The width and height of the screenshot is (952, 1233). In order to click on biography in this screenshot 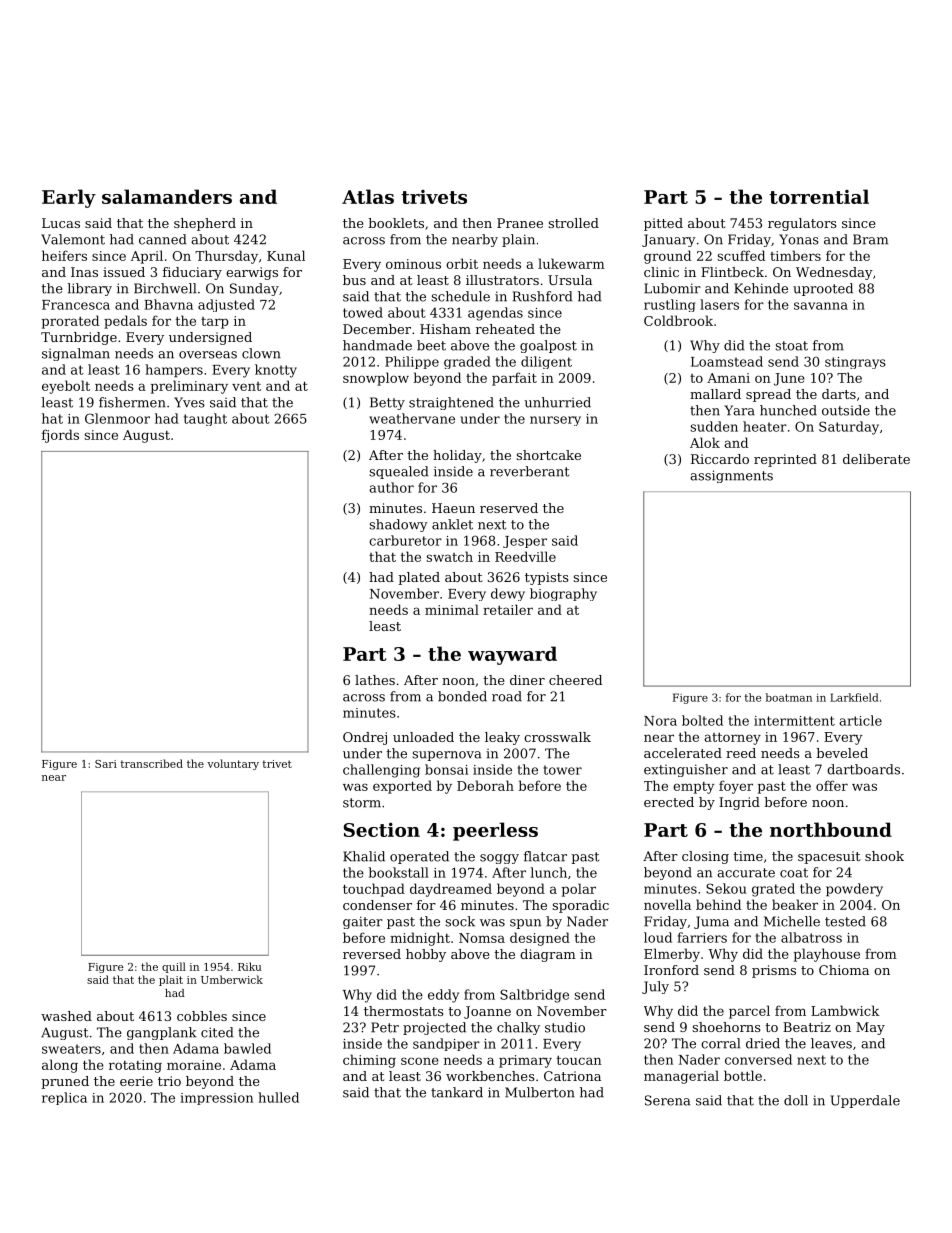, I will do `click(563, 594)`.
